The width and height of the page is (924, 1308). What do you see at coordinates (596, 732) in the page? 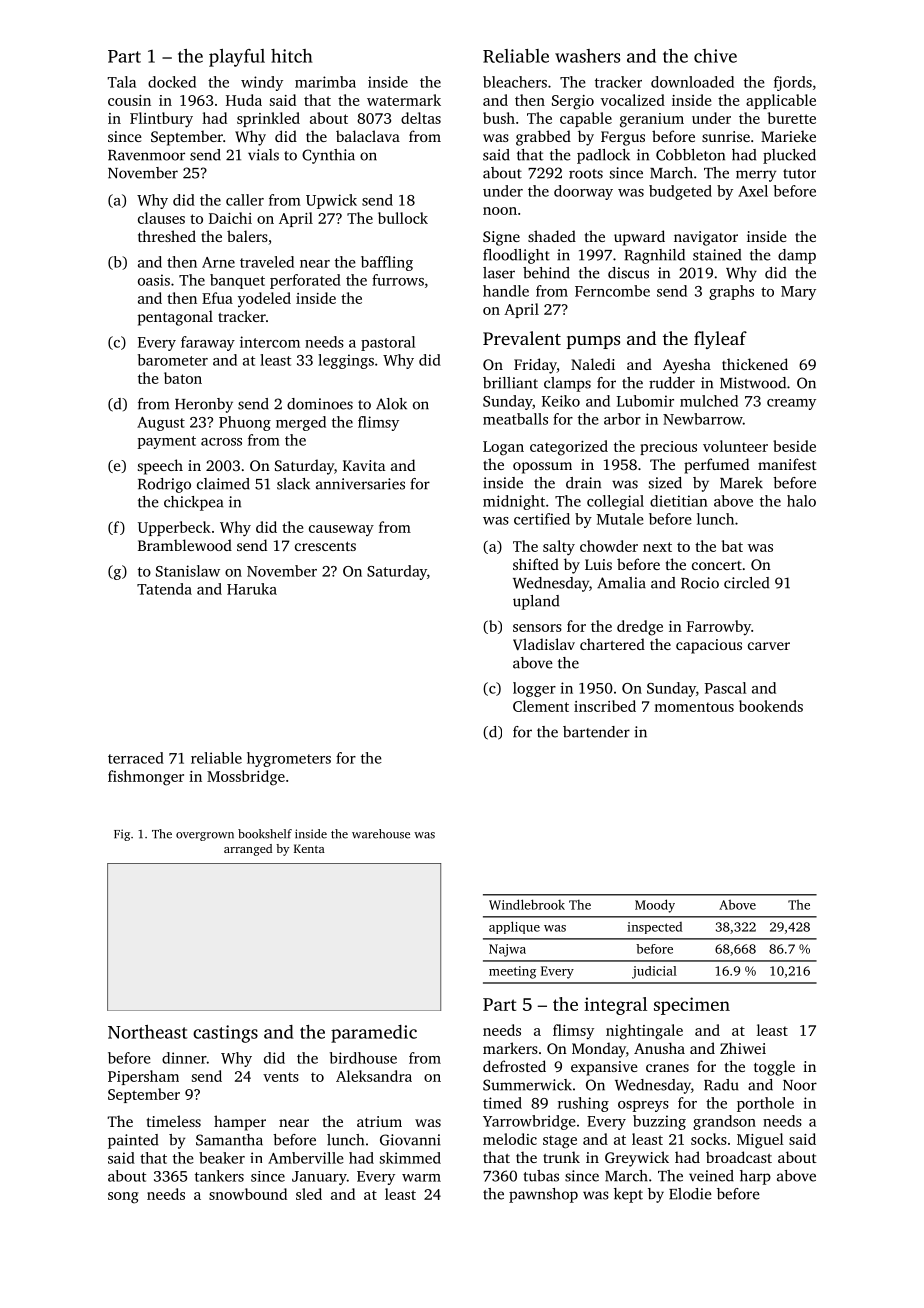
I see `bartender` at bounding box center [596, 732].
